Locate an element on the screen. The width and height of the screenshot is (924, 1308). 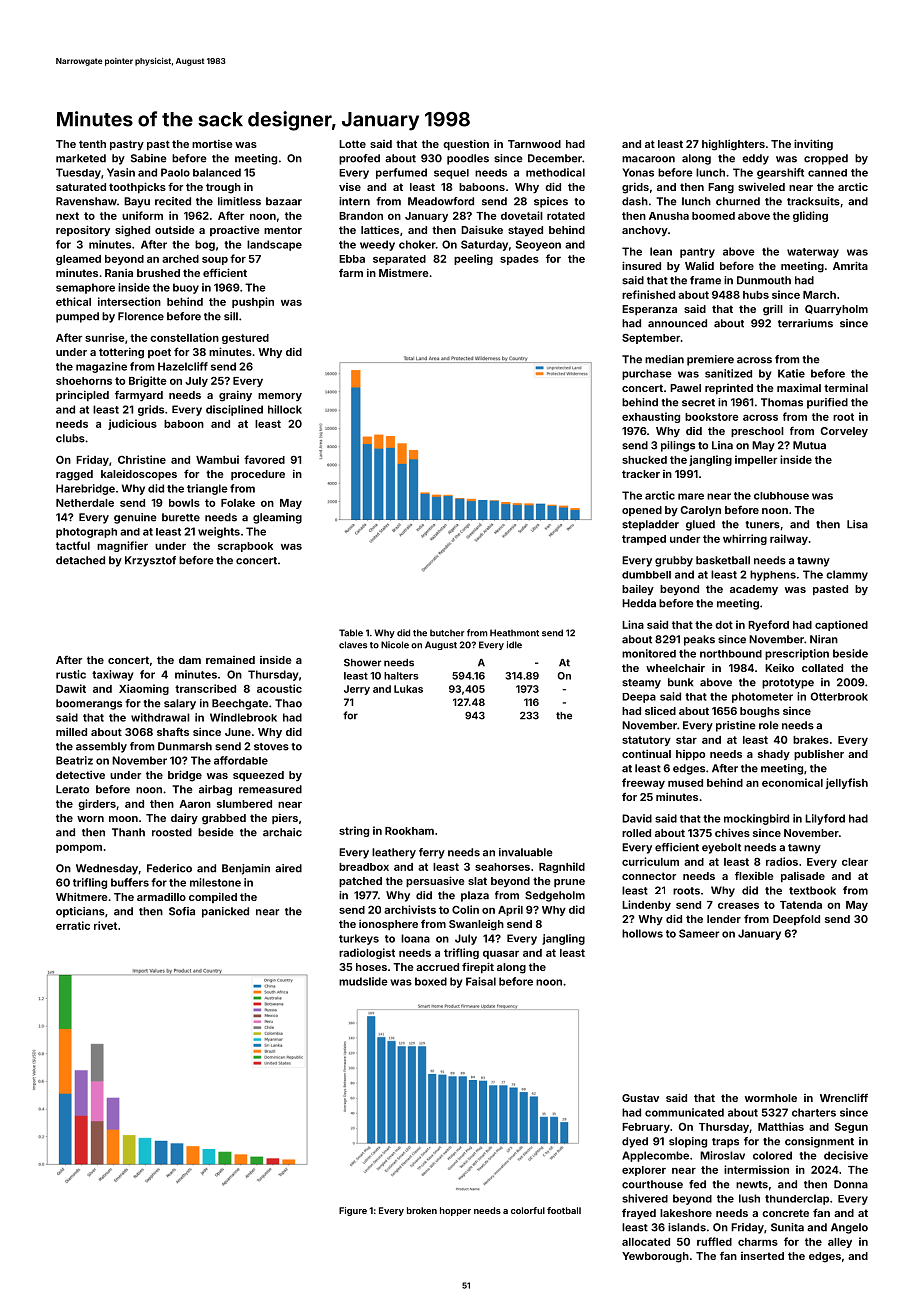
Figure is located at coordinates (353, 1211).
